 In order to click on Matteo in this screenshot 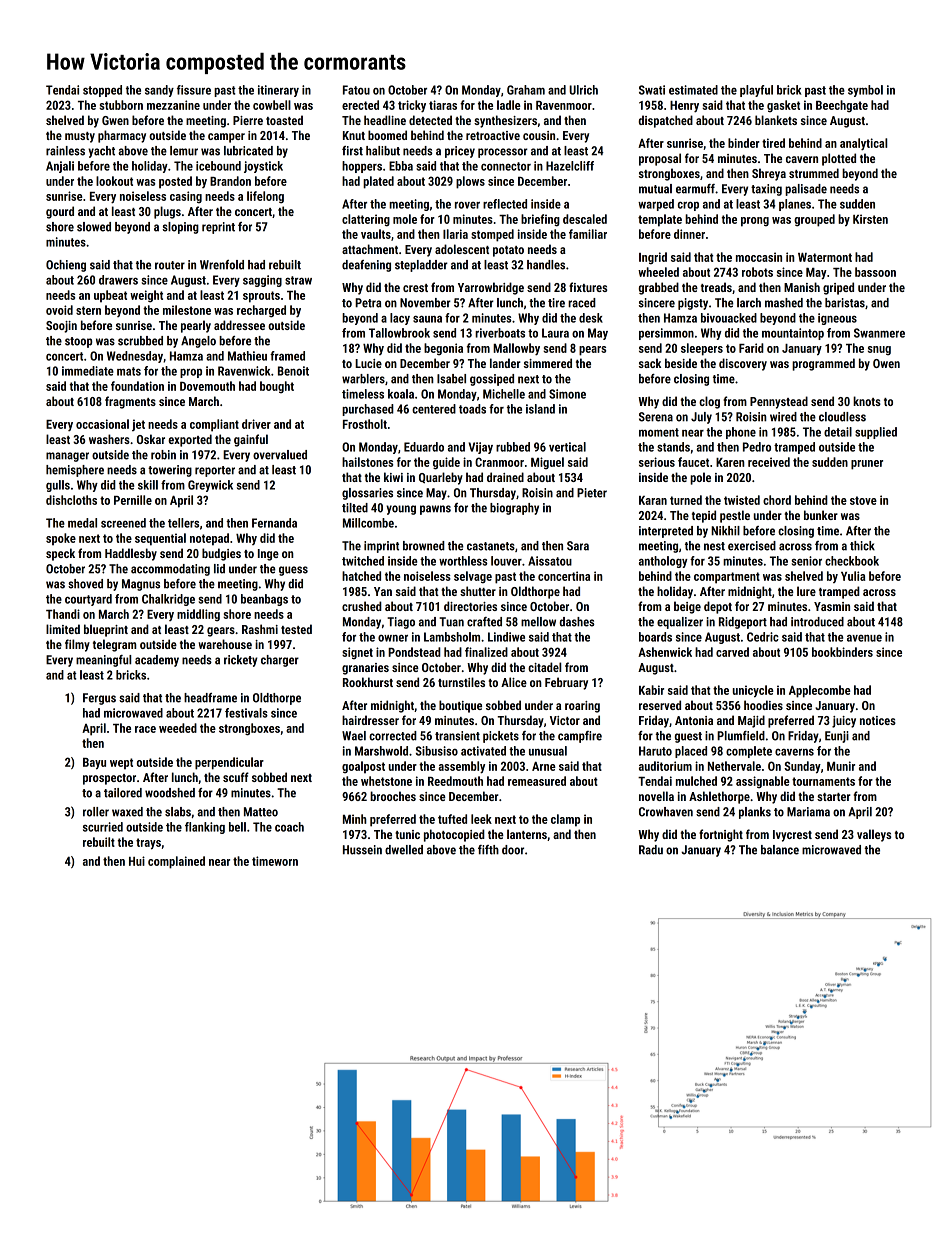, I will do `click(261, 812)`.
